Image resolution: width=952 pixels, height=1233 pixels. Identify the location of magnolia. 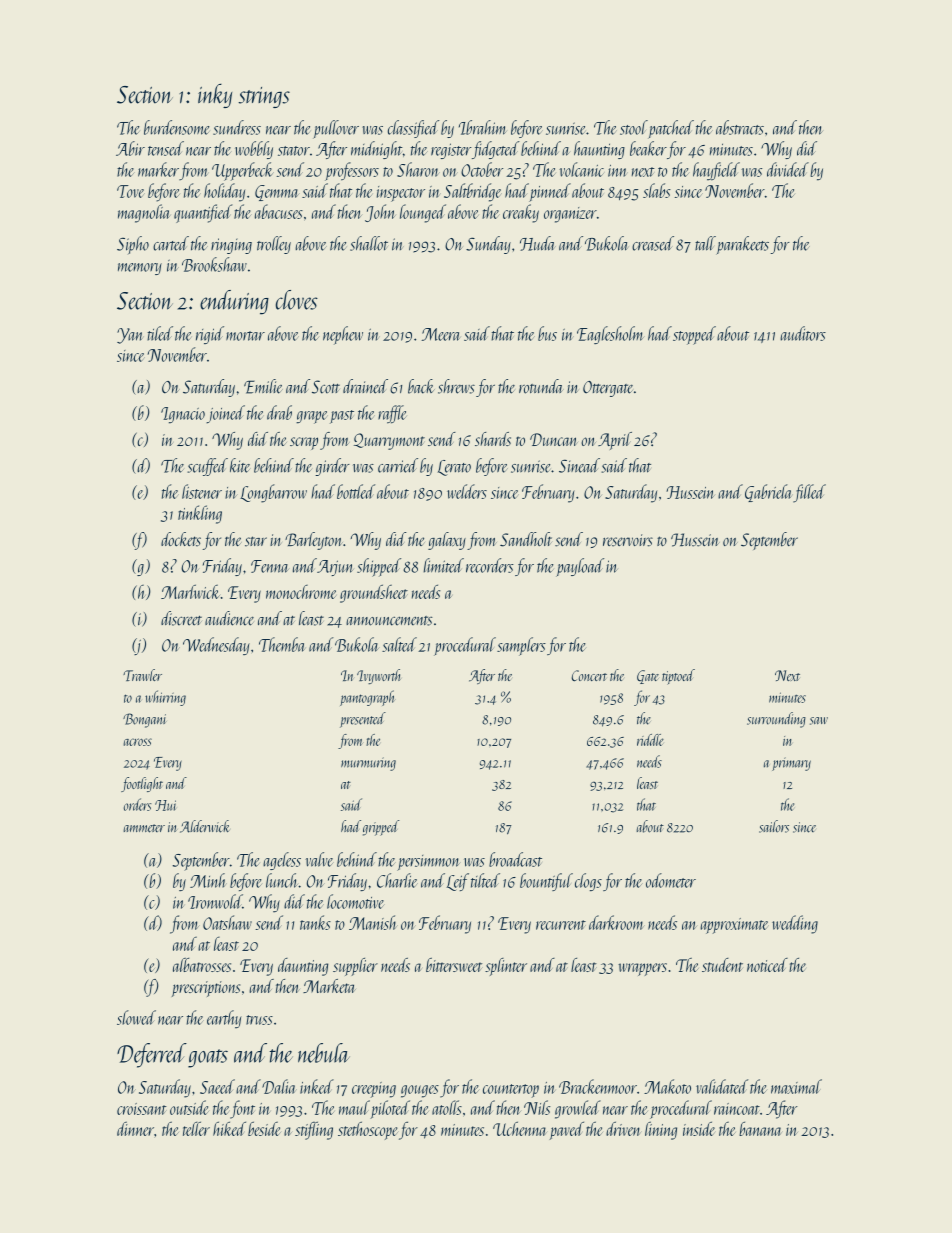
(144, 213).
